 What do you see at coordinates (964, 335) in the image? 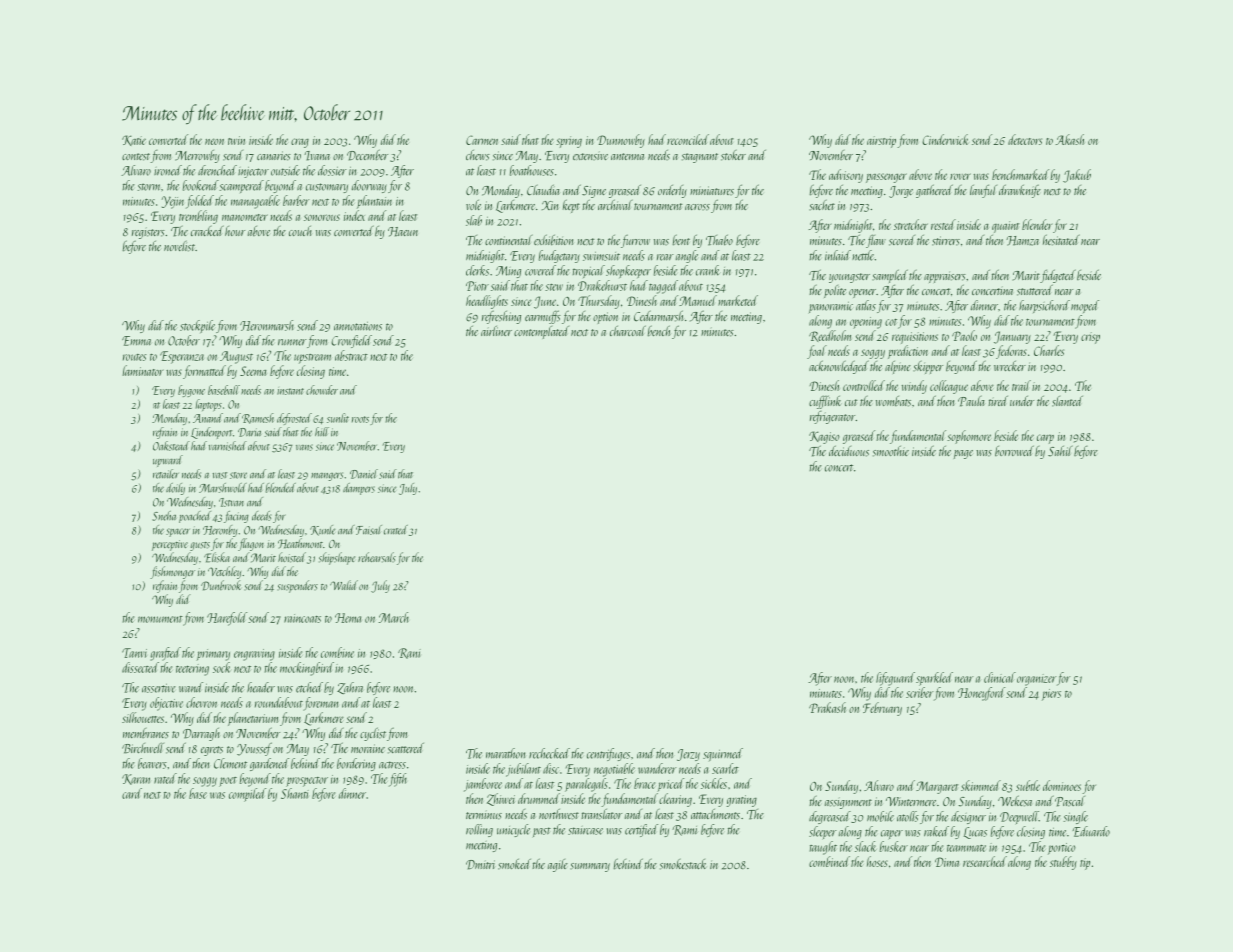
I see `Paolo` at bounding box center [964, 335].
